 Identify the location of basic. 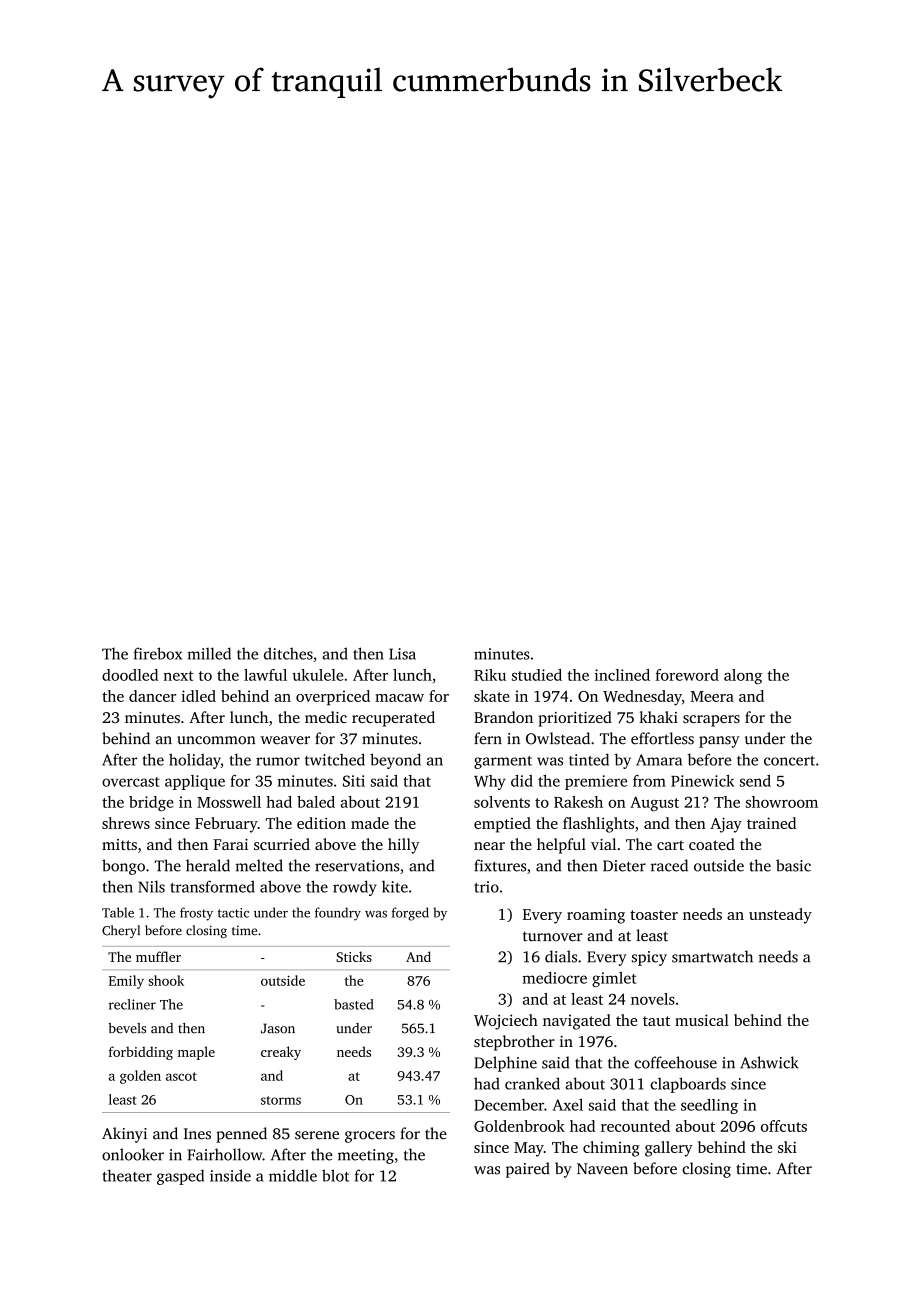
(793, 865).
